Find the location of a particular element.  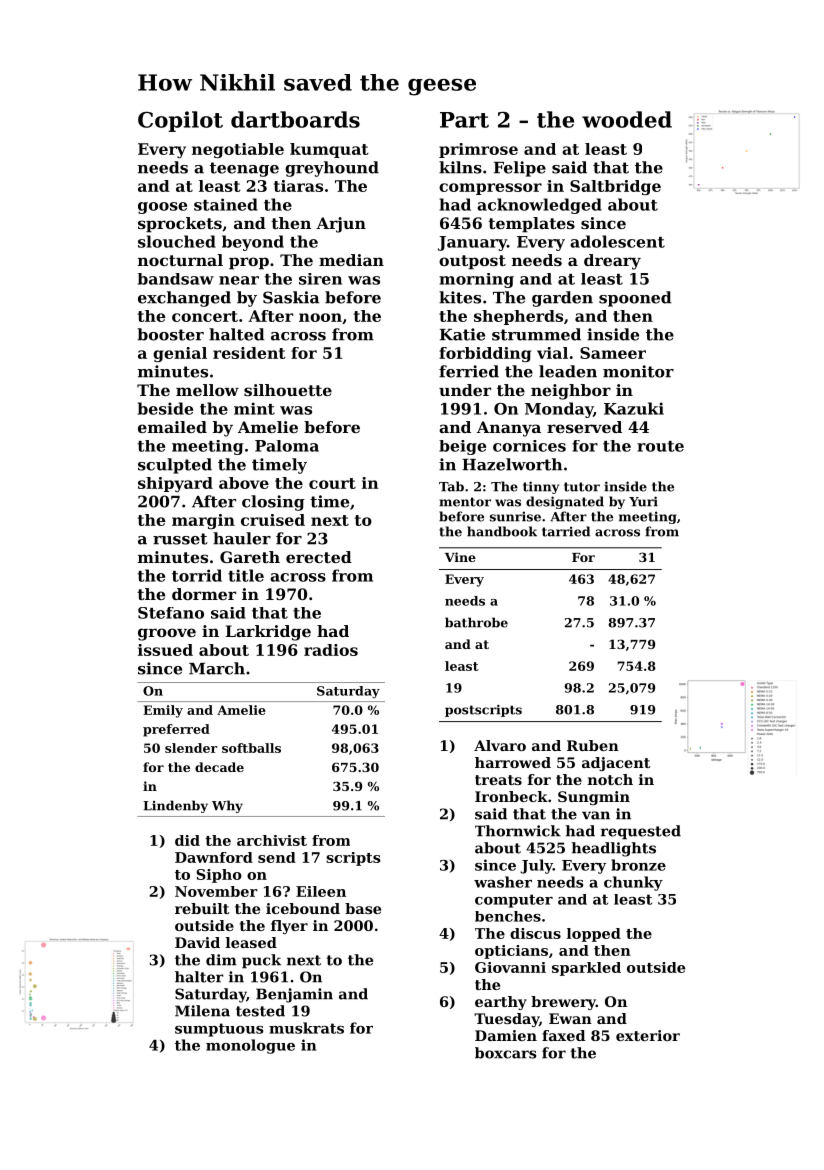

Saltbridge is located at coordinates (615, 187).
